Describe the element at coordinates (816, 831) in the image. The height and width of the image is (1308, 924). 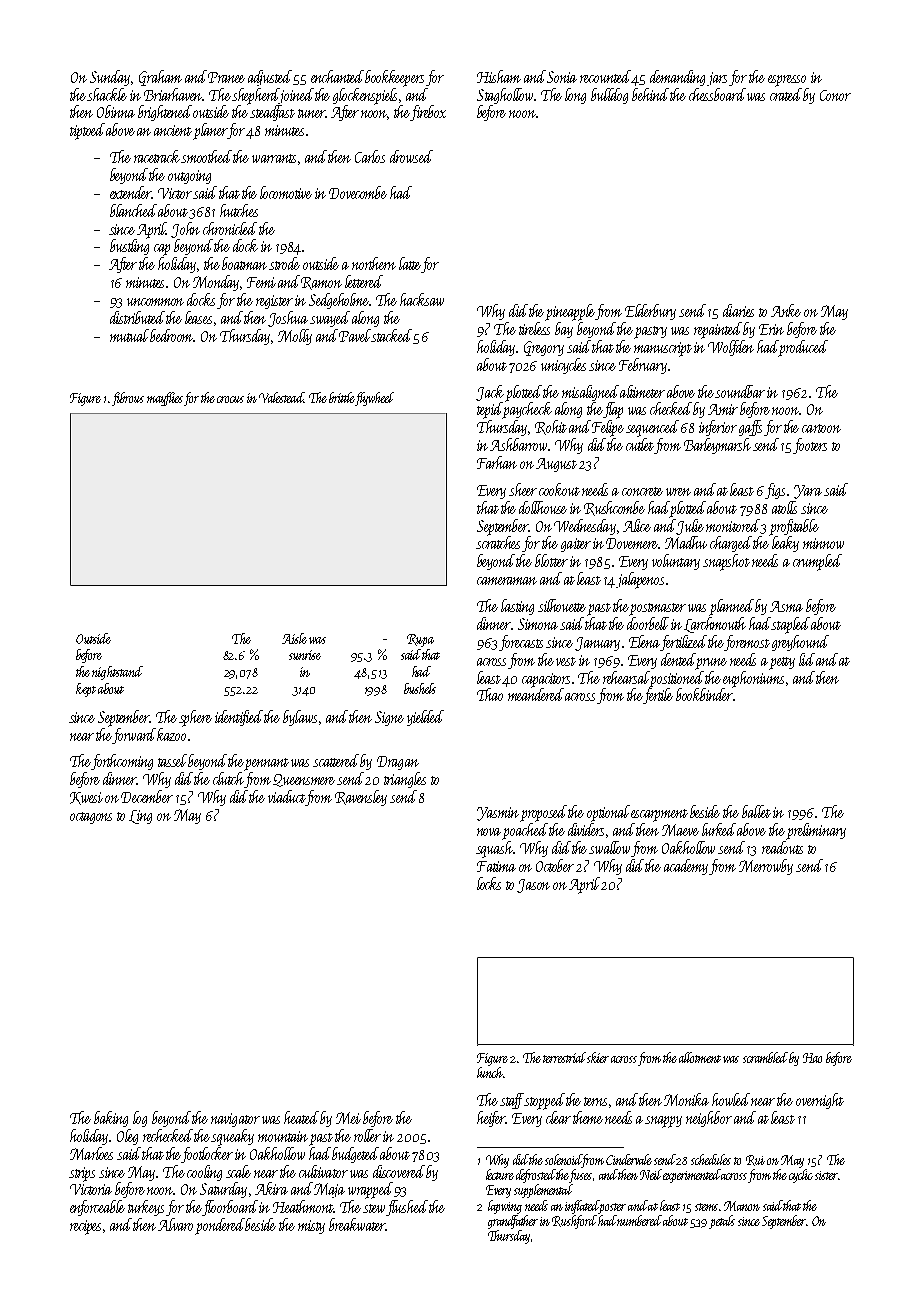
I see `preliminary` at that location.
